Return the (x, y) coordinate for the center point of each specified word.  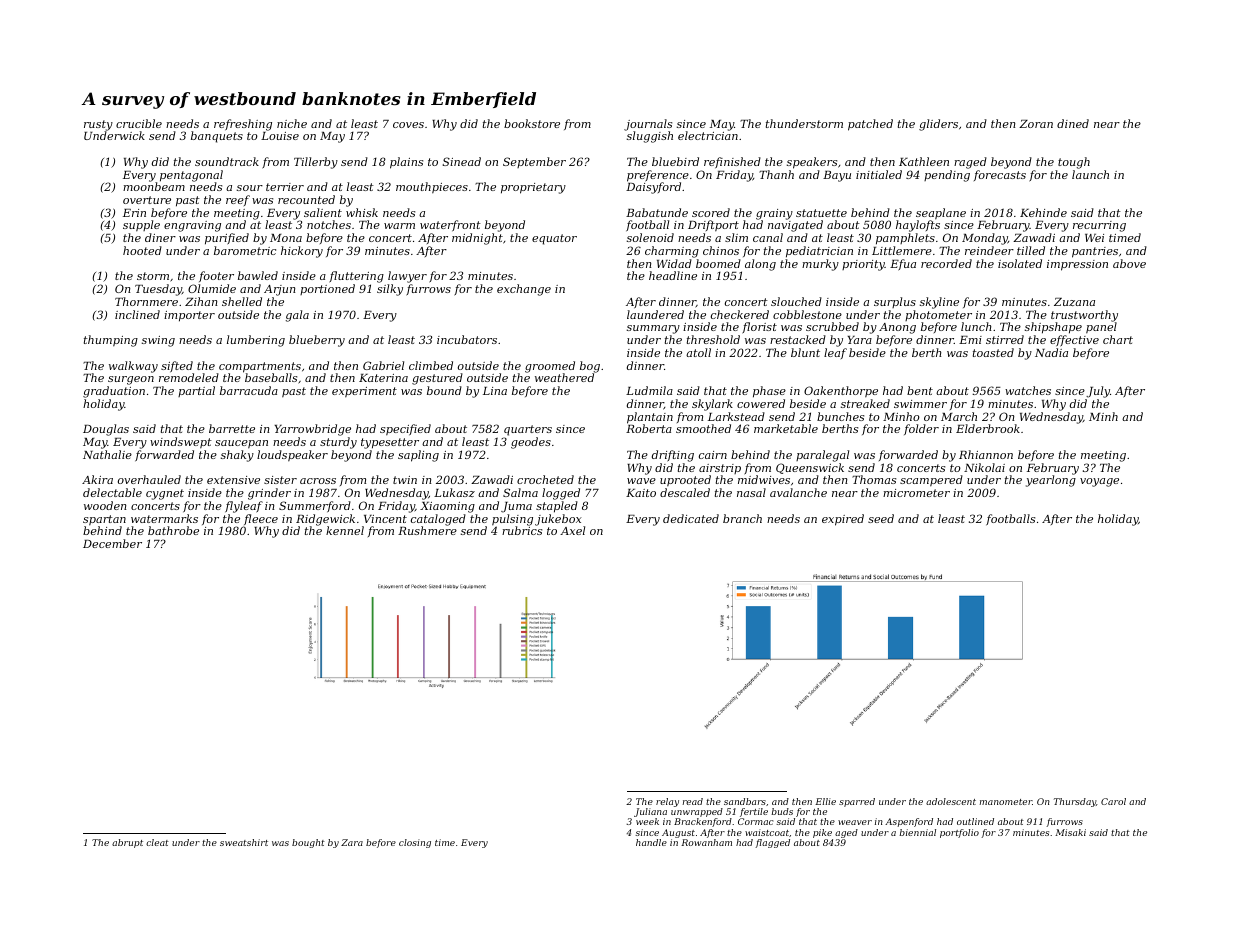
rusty (98, 125)
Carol (1113, 801)
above (1129, 263)
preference (658, 176)
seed (881, 518)
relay (667, 802)
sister (280, 480)
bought (308, 843)
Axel (572, 530)
